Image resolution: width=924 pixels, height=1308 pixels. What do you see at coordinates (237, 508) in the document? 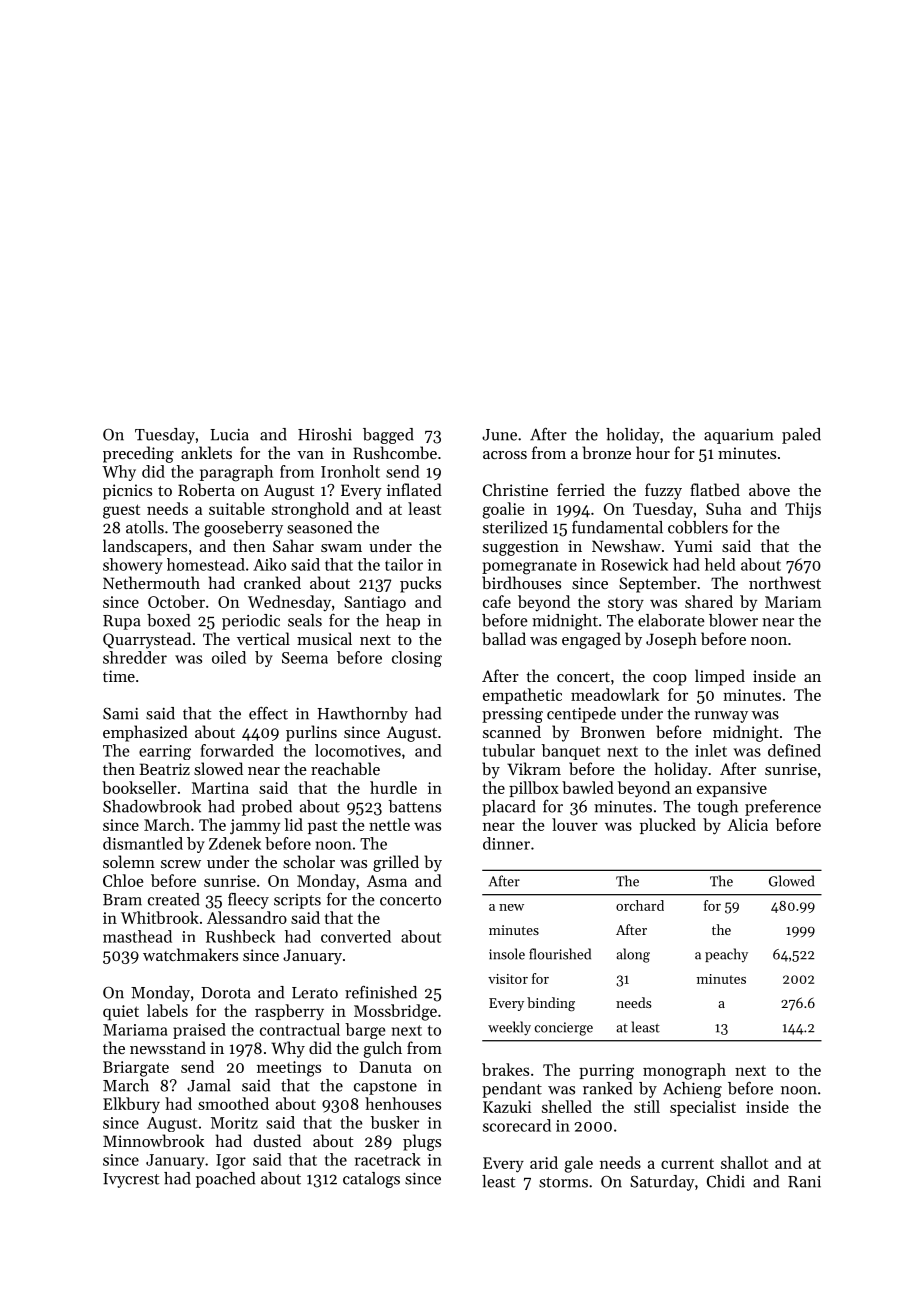
I see `suitable` at bounding box center [237, 508].
